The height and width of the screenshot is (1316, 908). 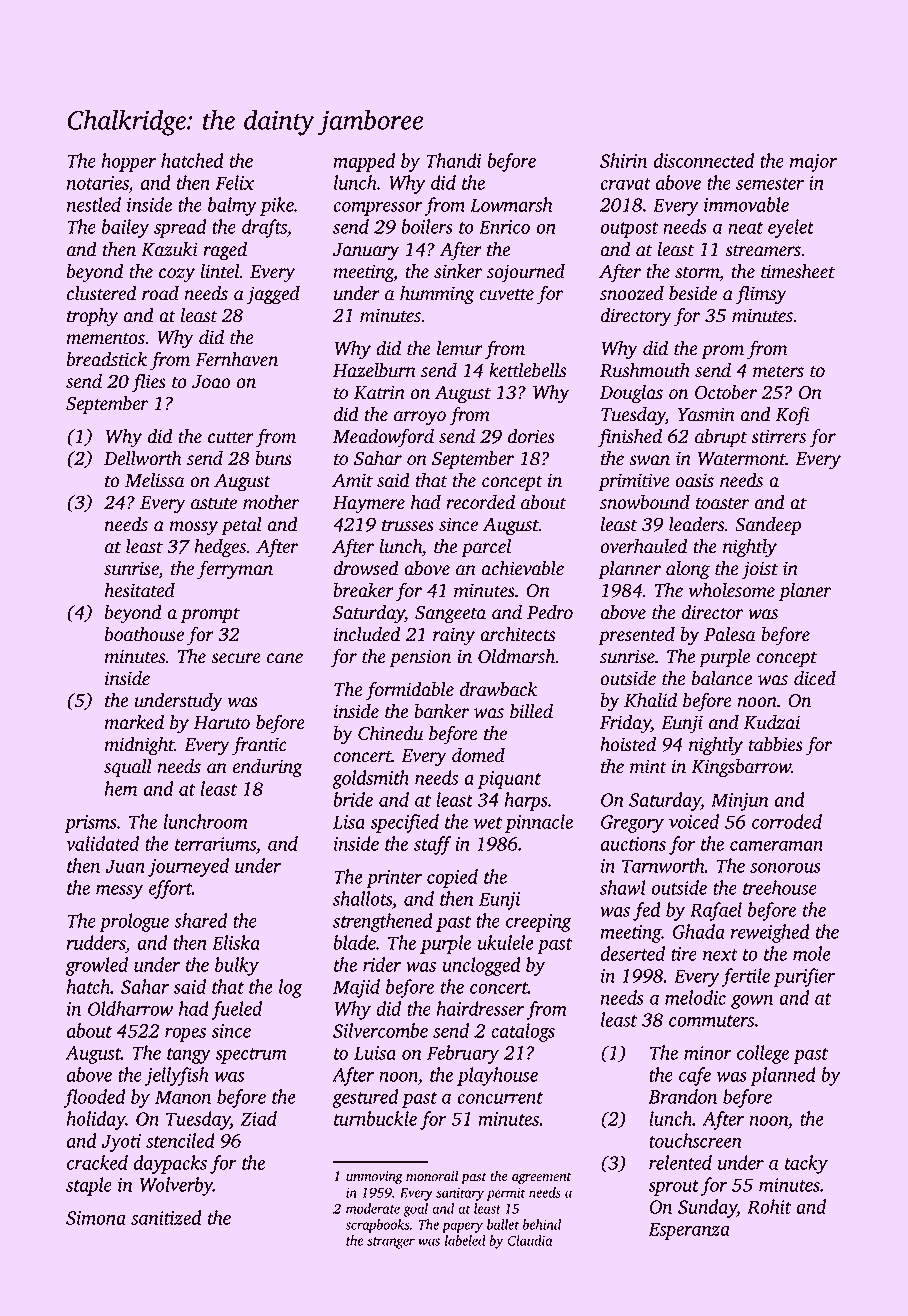 I want to click on Fernhaven, so click(x=236, y=359).
